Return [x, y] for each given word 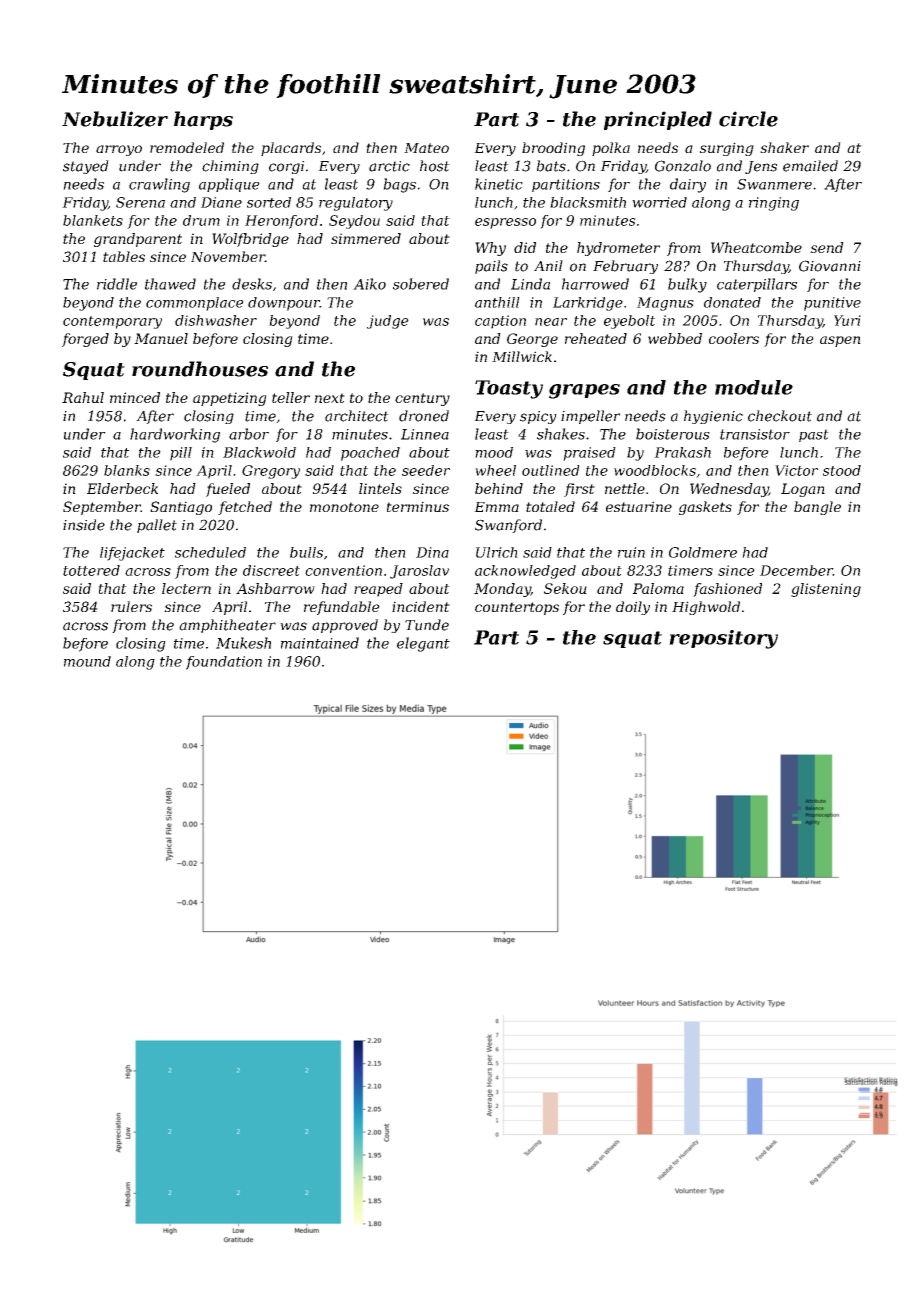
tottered [91, 570]
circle [748, 119]
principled [658, 120]
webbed [675, 338]
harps [203, 120]
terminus [418, 506]
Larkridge [588, 304]
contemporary [112, 322]
